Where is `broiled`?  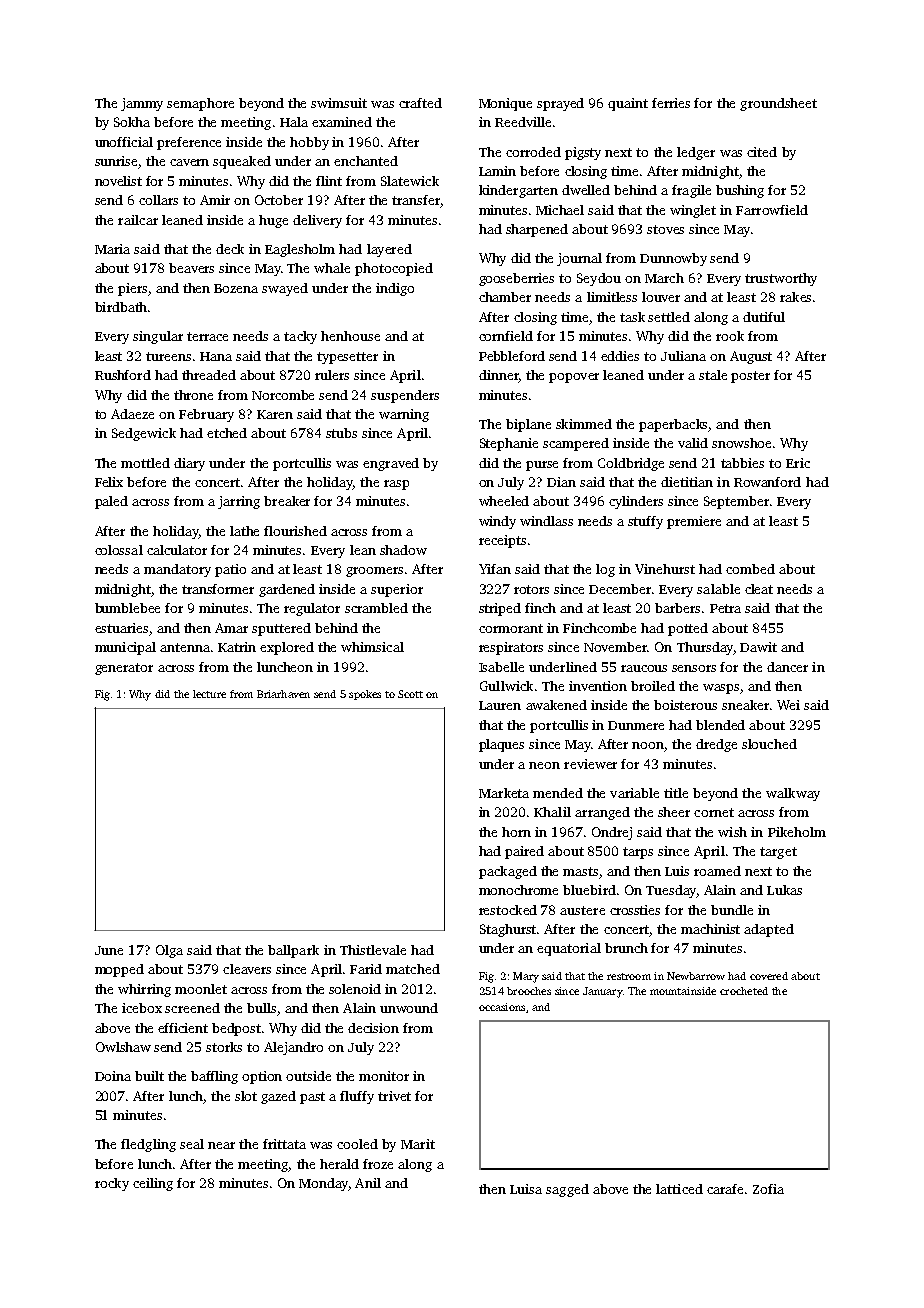
broiled is located at coordinates (653, 686).
